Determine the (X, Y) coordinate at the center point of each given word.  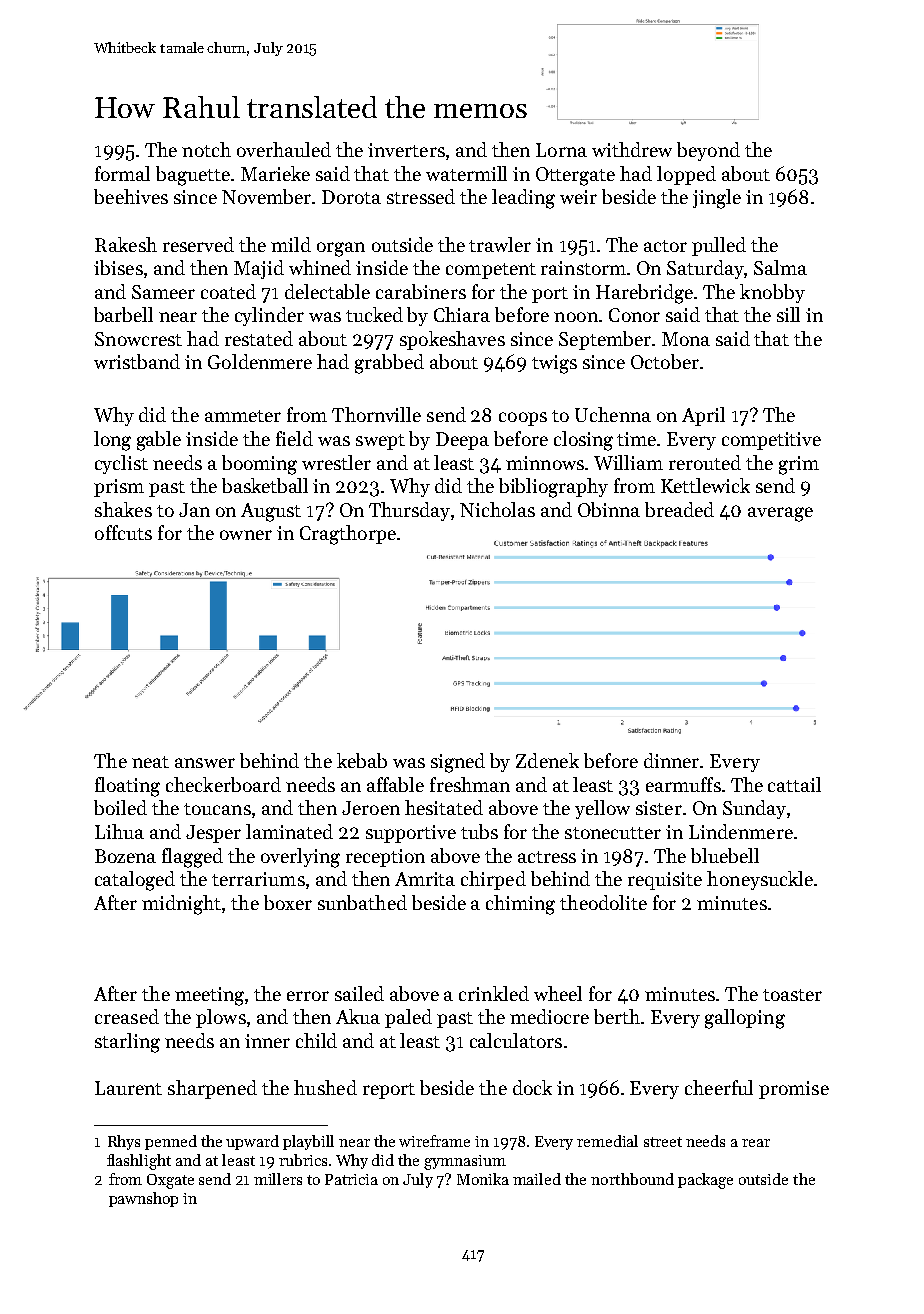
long (112, 441)
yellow (602, 809)
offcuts (123, 532)
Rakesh (126, 244)
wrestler (336, 462)
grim (799, 465)
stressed (421, 196)
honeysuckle (760, 880)
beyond (708, 151)
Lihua (119, 831)
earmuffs (683, 784)
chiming (520, 905)
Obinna (609, 509)
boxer (288, 902)
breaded (679, 509)
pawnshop (143, 1199)
